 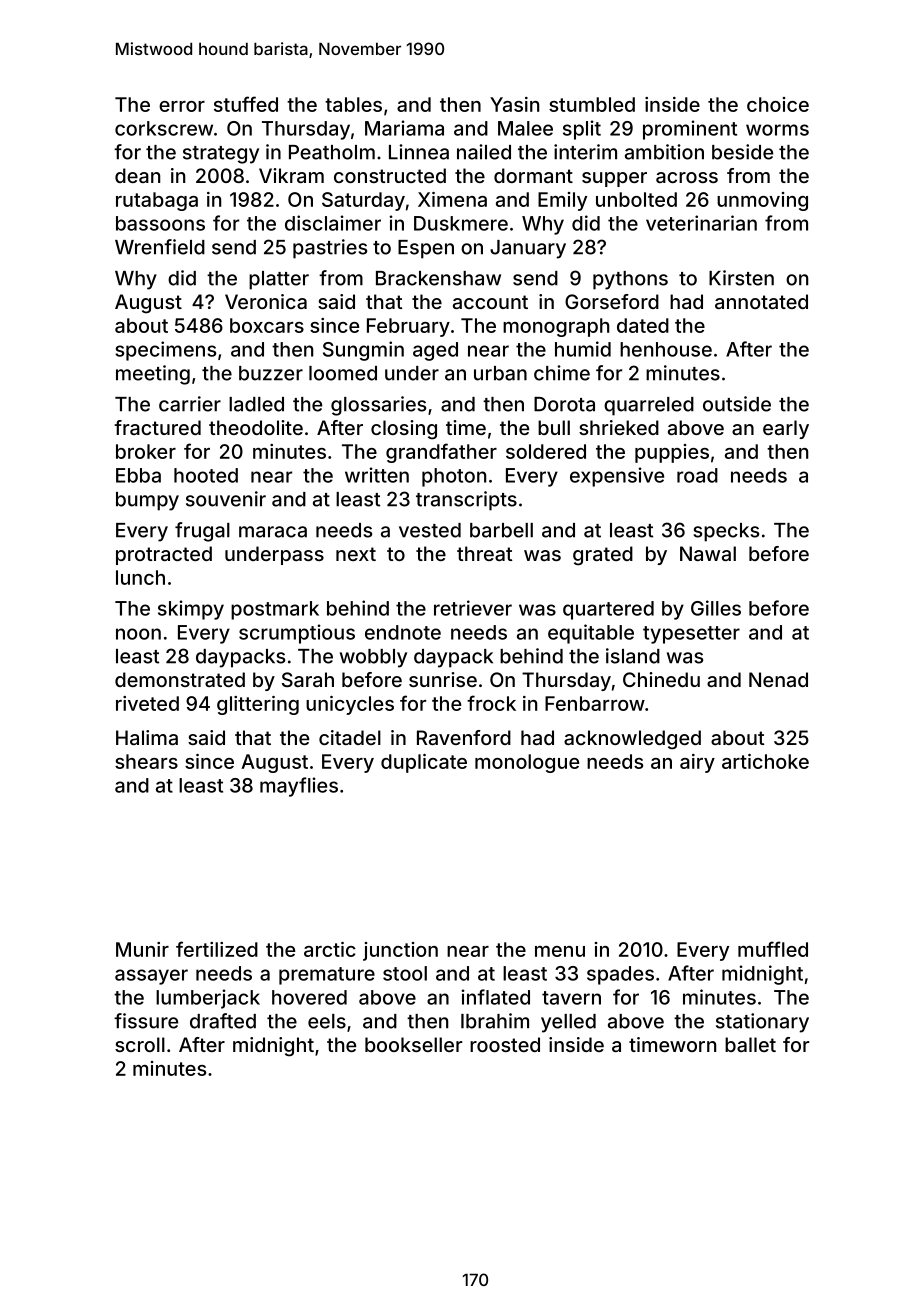 I want to click on early, so click(x=786, y=429).
